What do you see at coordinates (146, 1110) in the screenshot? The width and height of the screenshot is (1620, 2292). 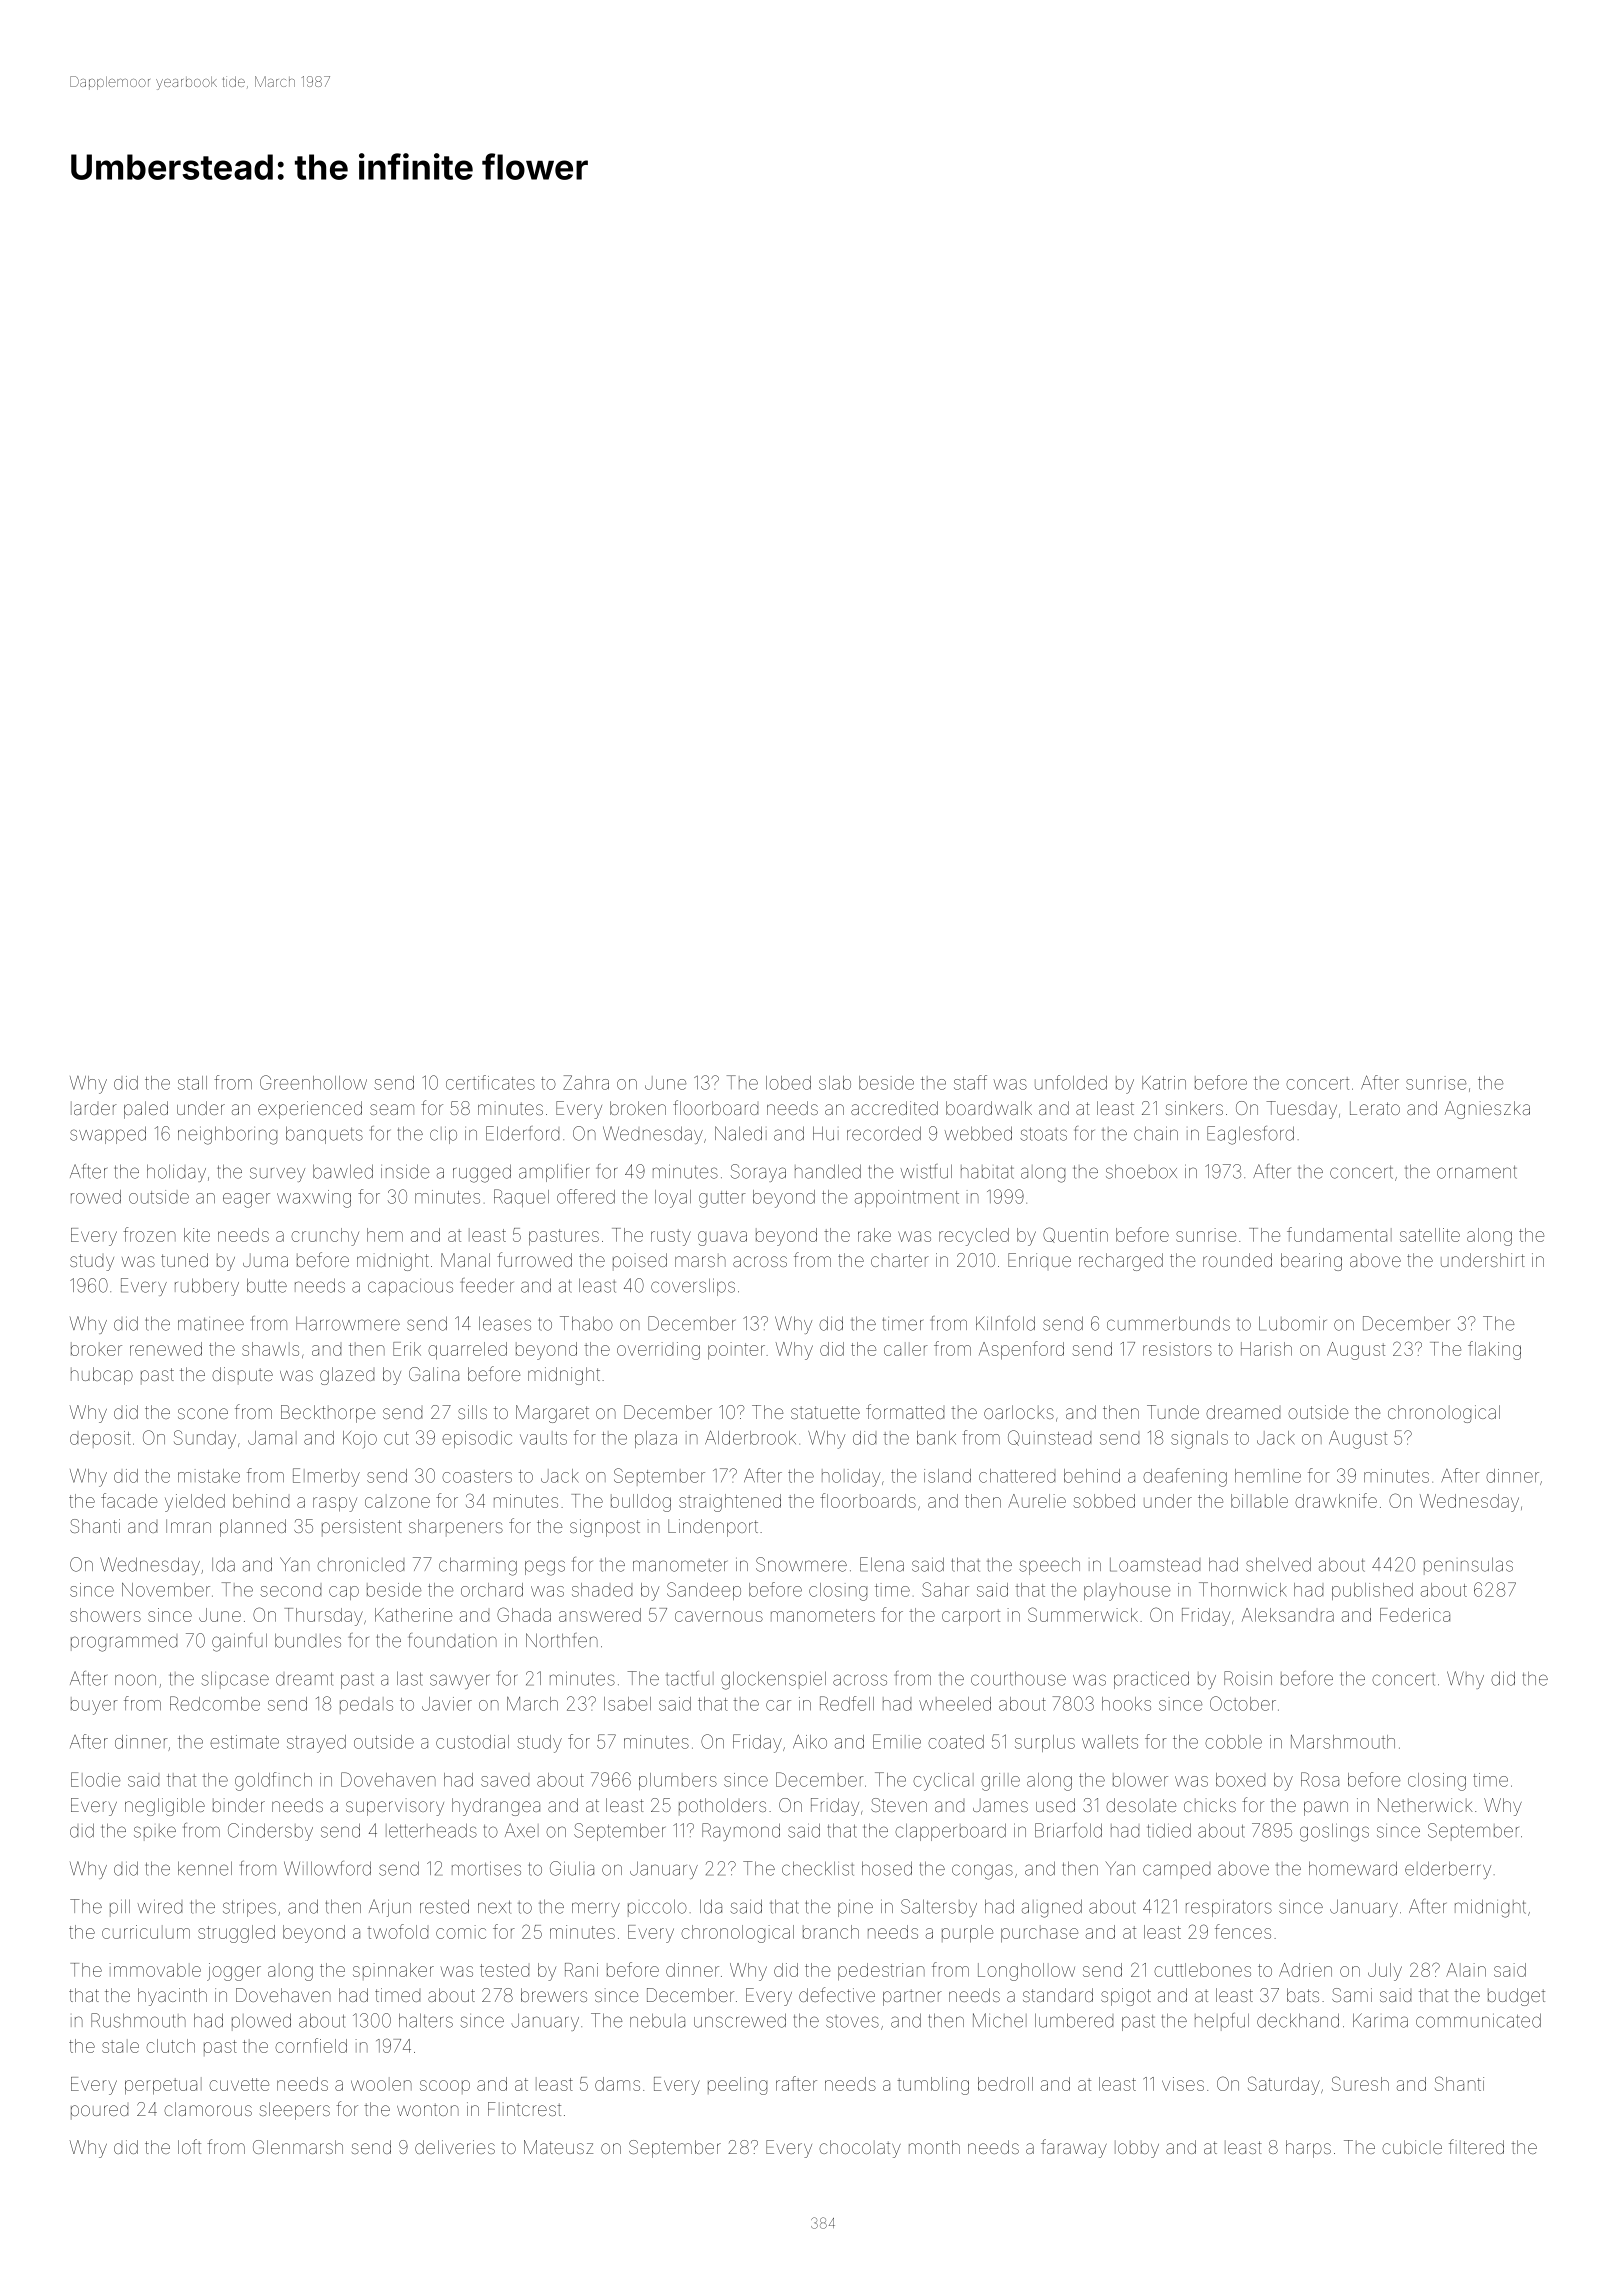 I see `paled` at bounding box center [146, 1110].
